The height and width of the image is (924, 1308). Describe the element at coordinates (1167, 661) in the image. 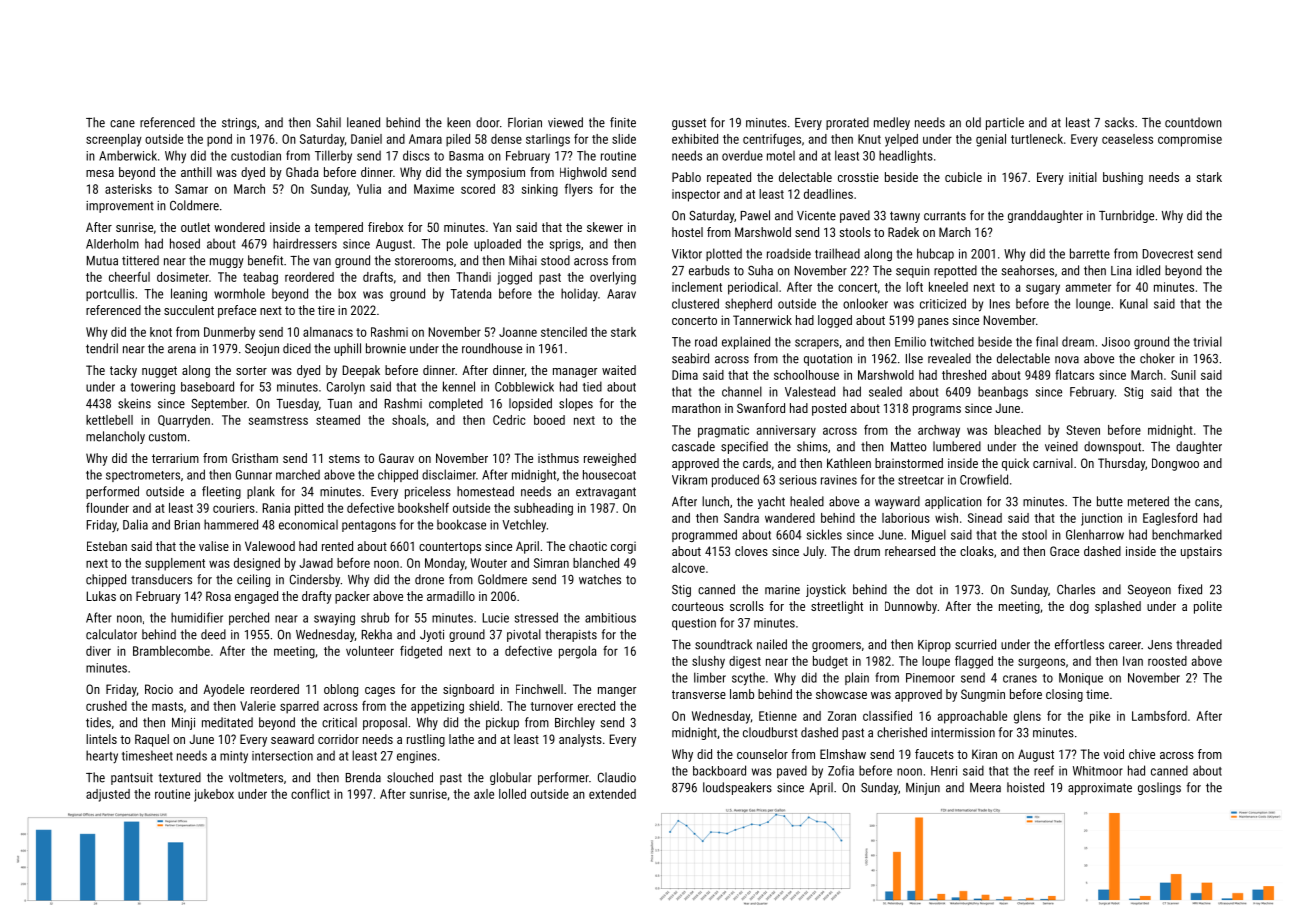

I see `roosted` at that location.
